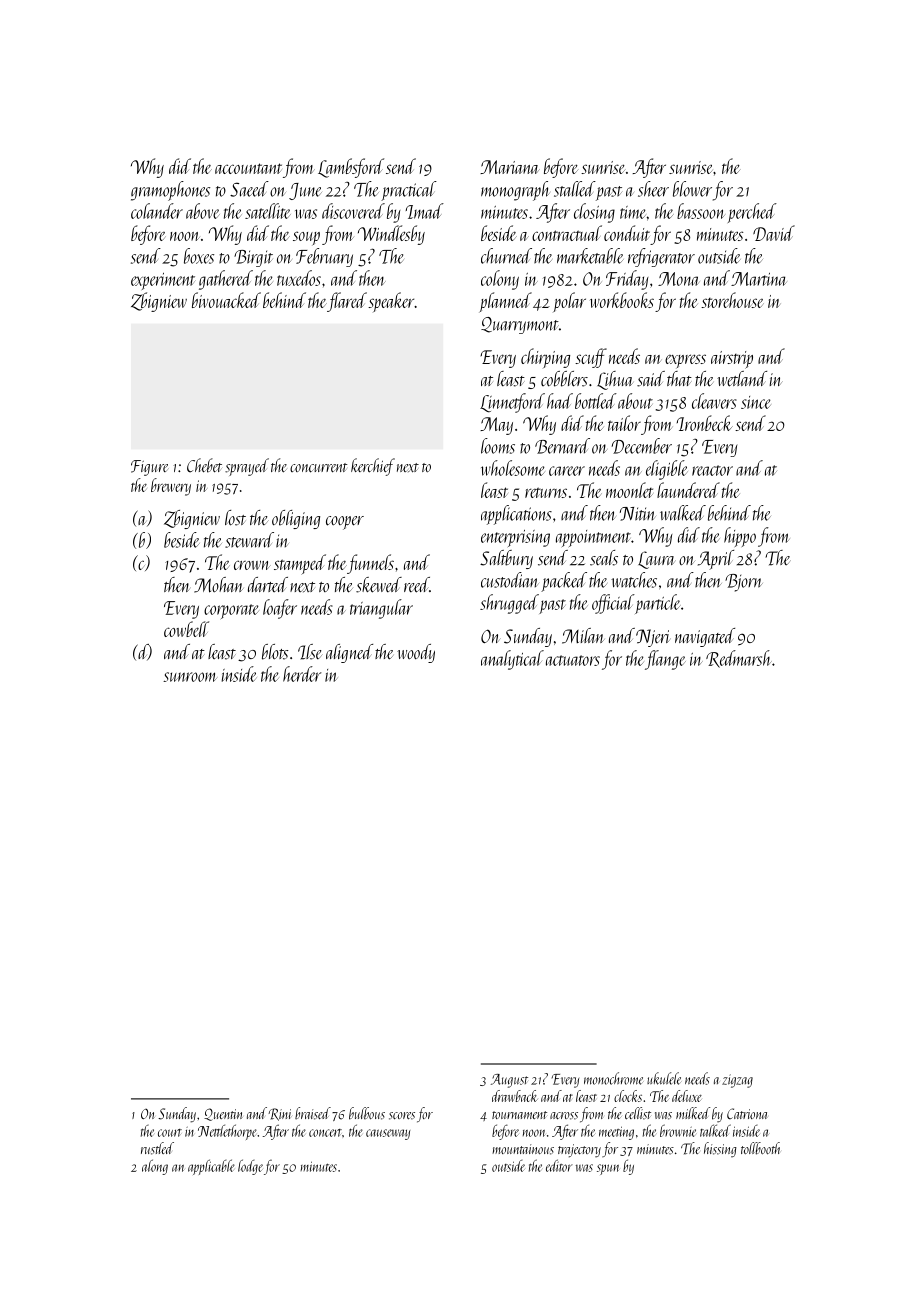 The image size is (924, 1311). I want to click on April, so click(716, 560).
